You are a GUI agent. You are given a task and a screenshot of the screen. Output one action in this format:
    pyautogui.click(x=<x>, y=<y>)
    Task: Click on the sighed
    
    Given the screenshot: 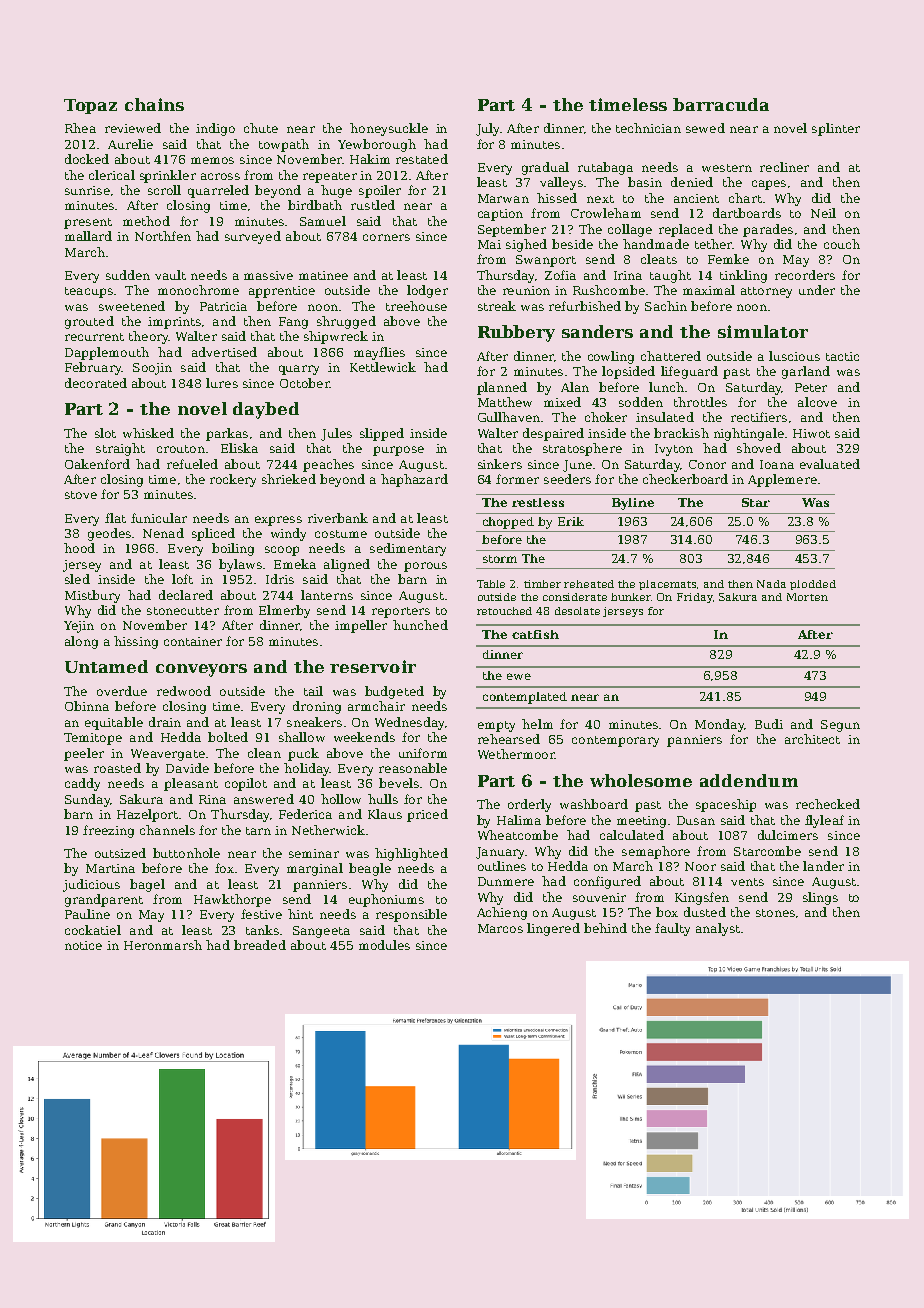 What is the action you would take?
    pyautogui.click(x=526, y=245)
